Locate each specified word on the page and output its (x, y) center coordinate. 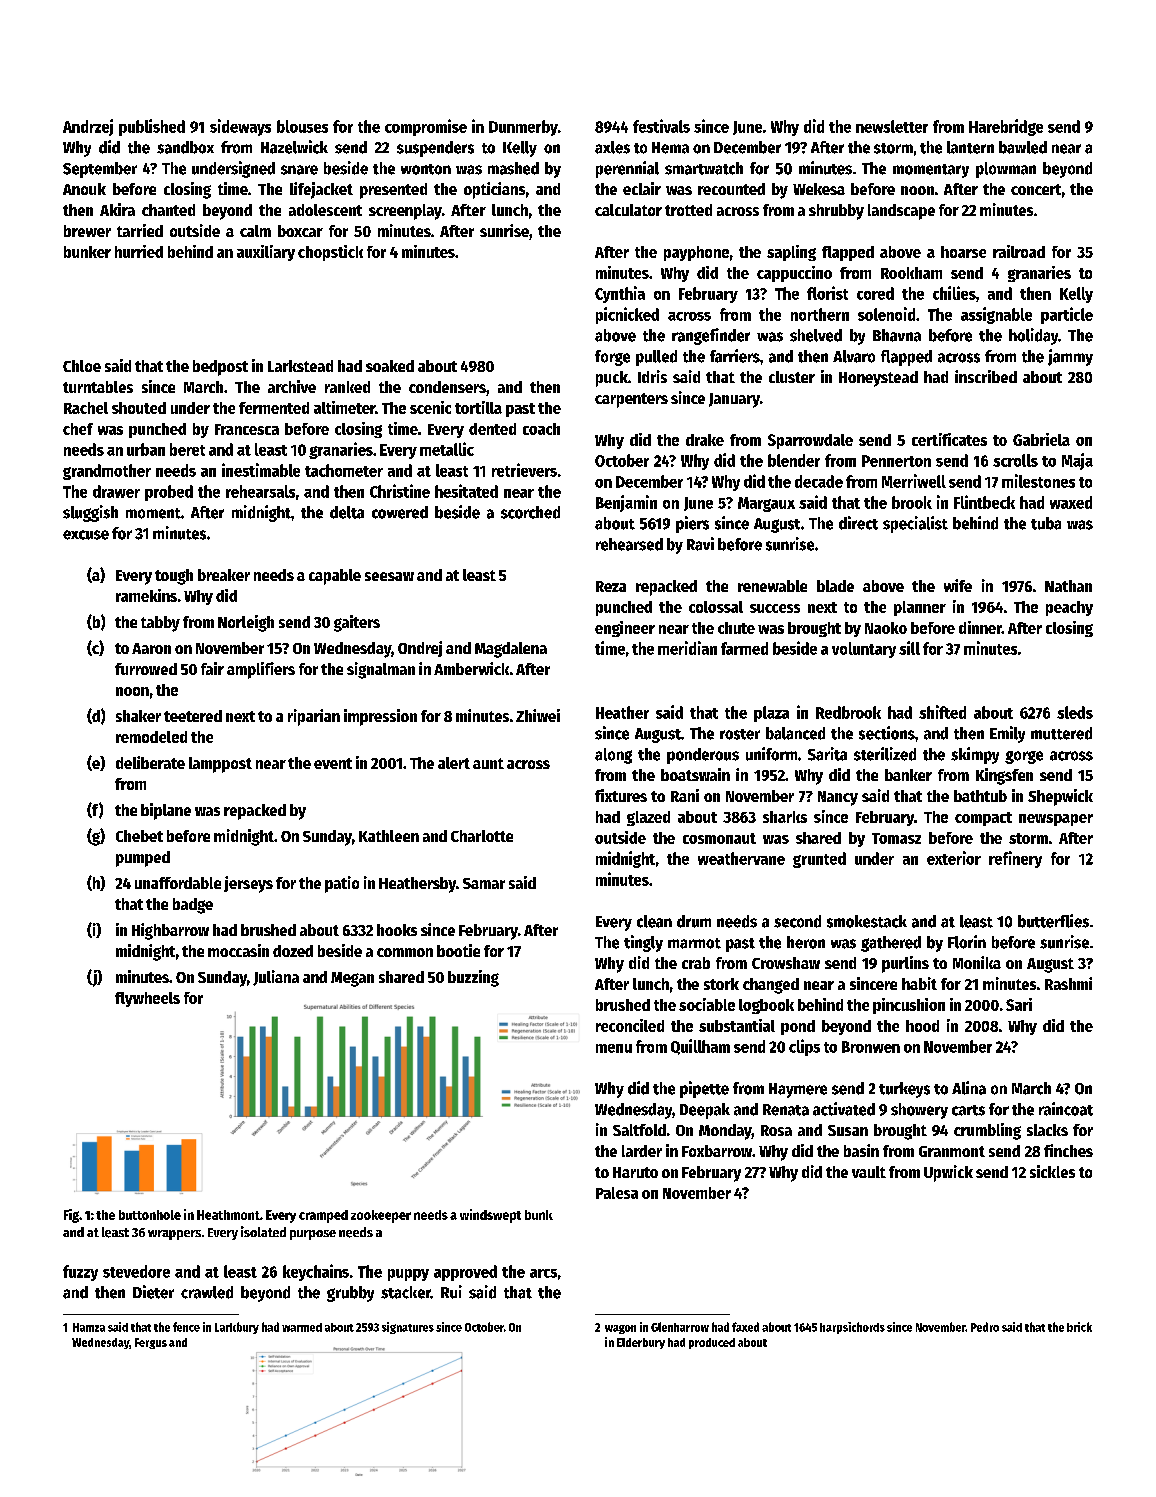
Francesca (247, 429)
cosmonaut (719, 838)
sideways (240, 127)
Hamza (89, 1327)
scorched (530, 512)
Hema (670, 148)
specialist (915, 524)
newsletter (892, 126)
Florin (967, 942)
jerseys (248, 884)
